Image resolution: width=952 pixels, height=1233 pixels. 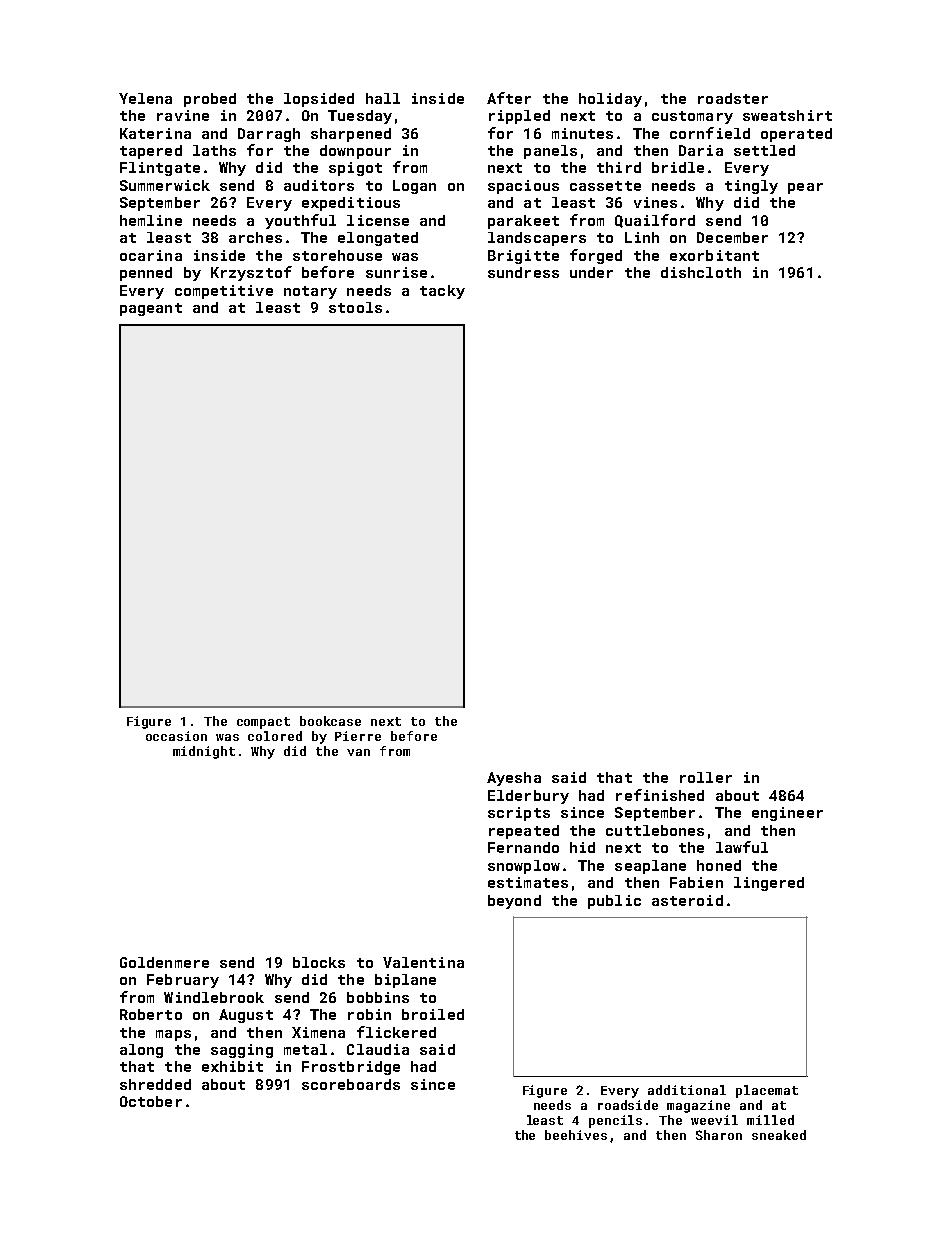 I want to click on competitive, so click(x=224, y=292).
